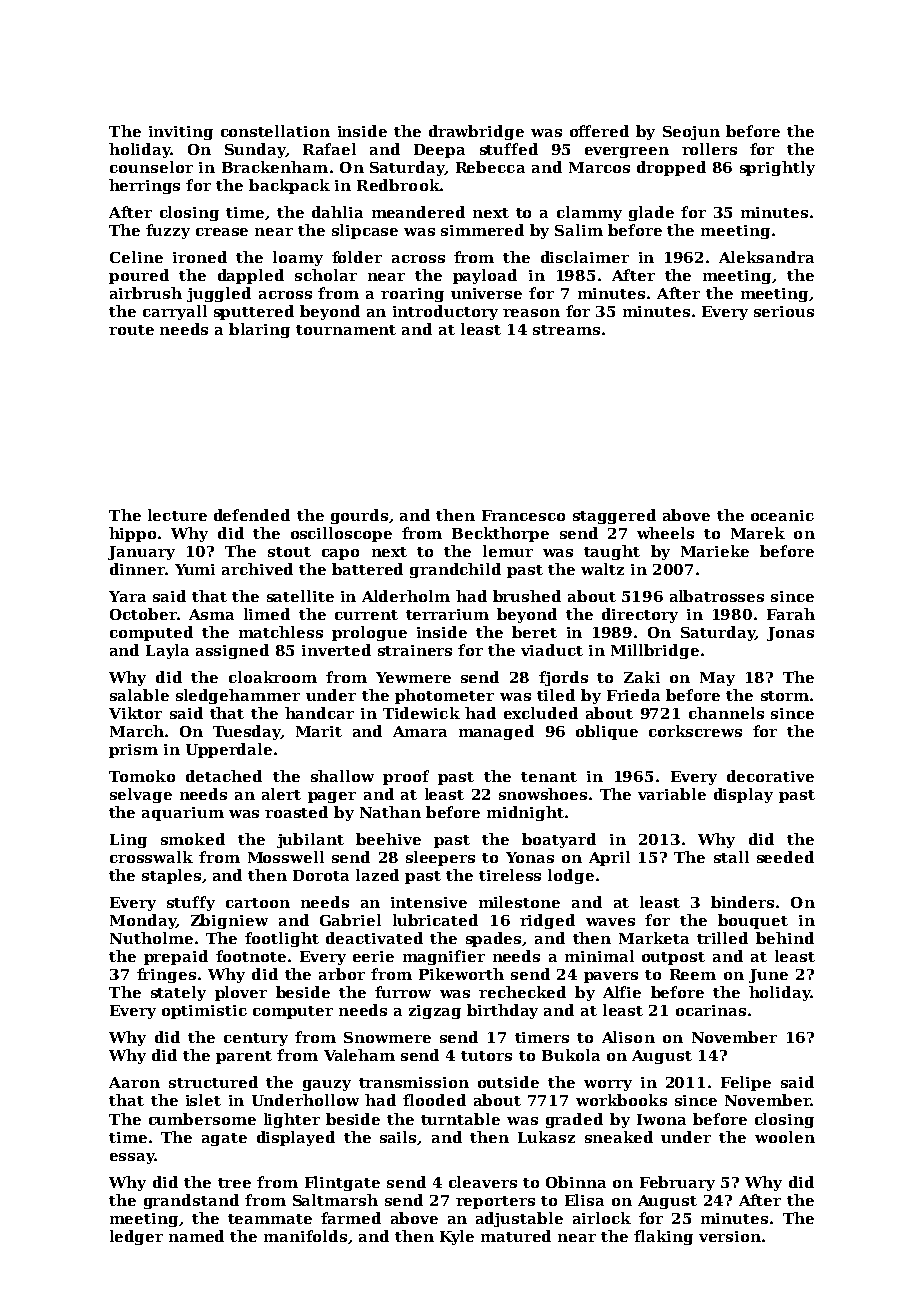 The width and height of the screenshot is (924, 1308). Describe the element at coordinates (482, 230) in the screenshot. I see `simmered` at that location.
